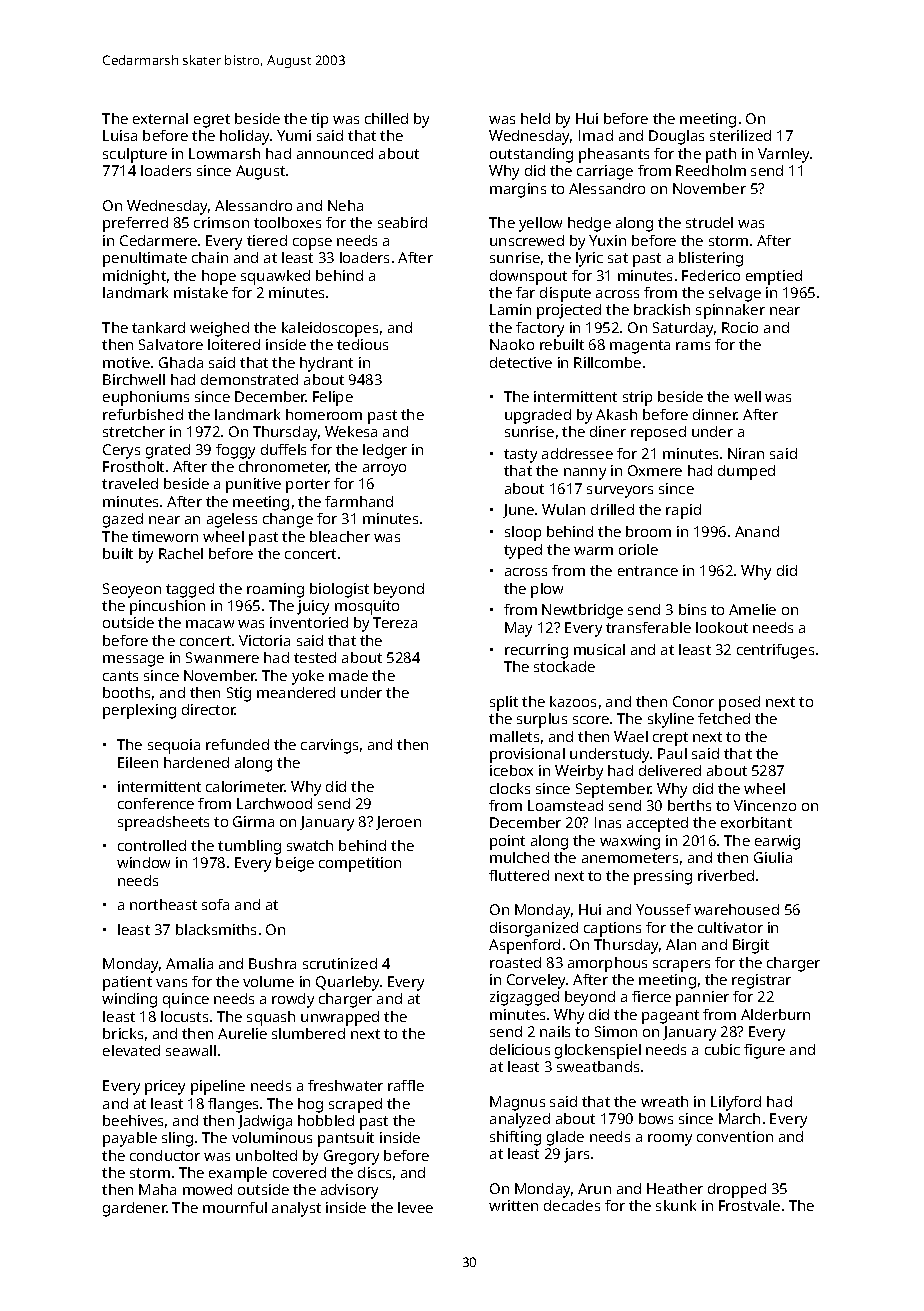 This document has width=924, height=1311. Describe the element at coordinates (737, 1190) in the document. I see `dropped` at that location.
